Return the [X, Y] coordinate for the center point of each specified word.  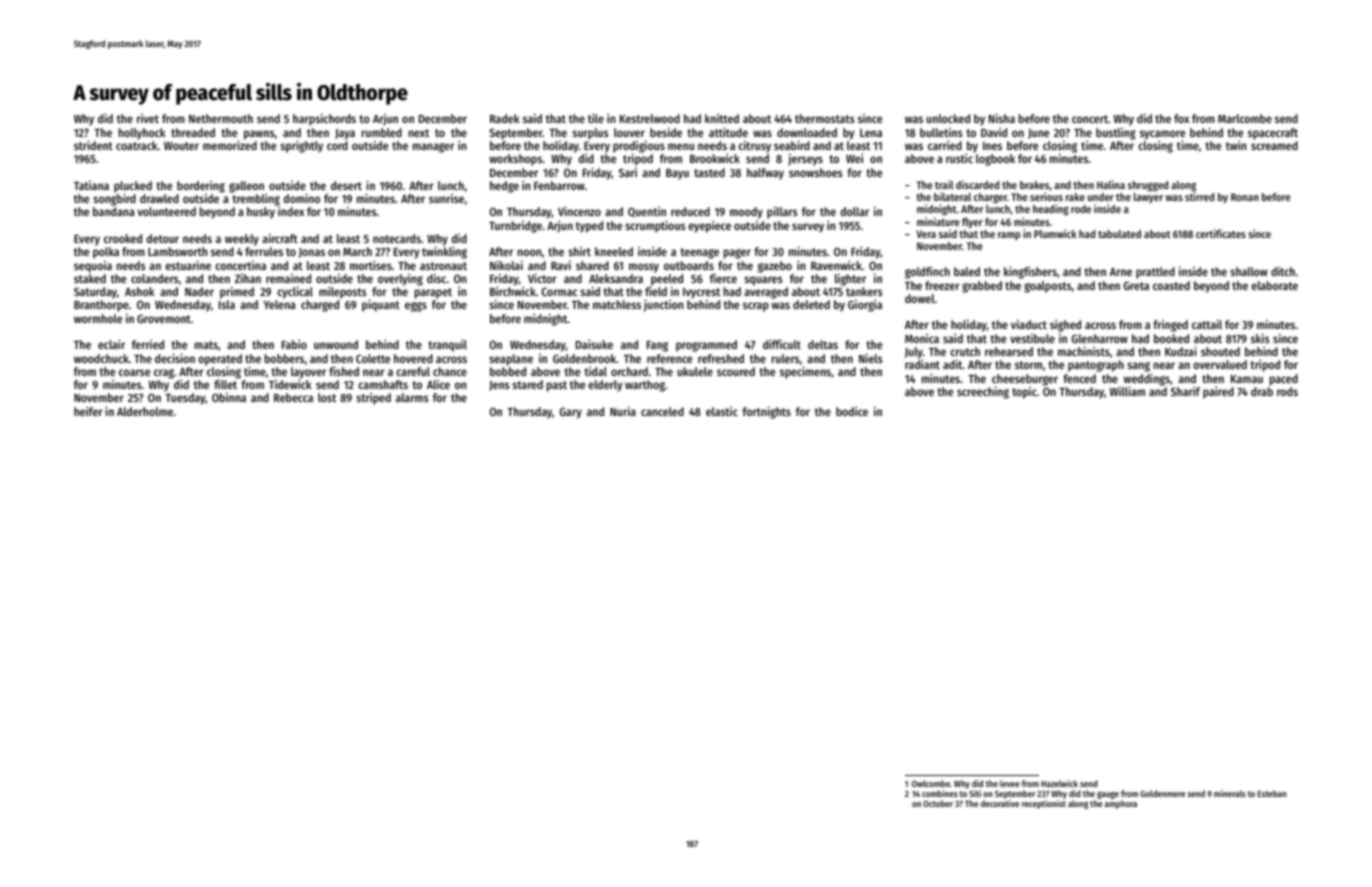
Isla [227, 304]
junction [663, 305]
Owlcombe [931, 783]
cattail [1207, 324]
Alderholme [145, 411]
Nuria [623, 411]
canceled [662, 411]
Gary [570, 413]
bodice [852, 411]
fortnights [766, 412]
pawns [259, 135]
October [938, 803]
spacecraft [1273, 134]
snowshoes [816, 172]
